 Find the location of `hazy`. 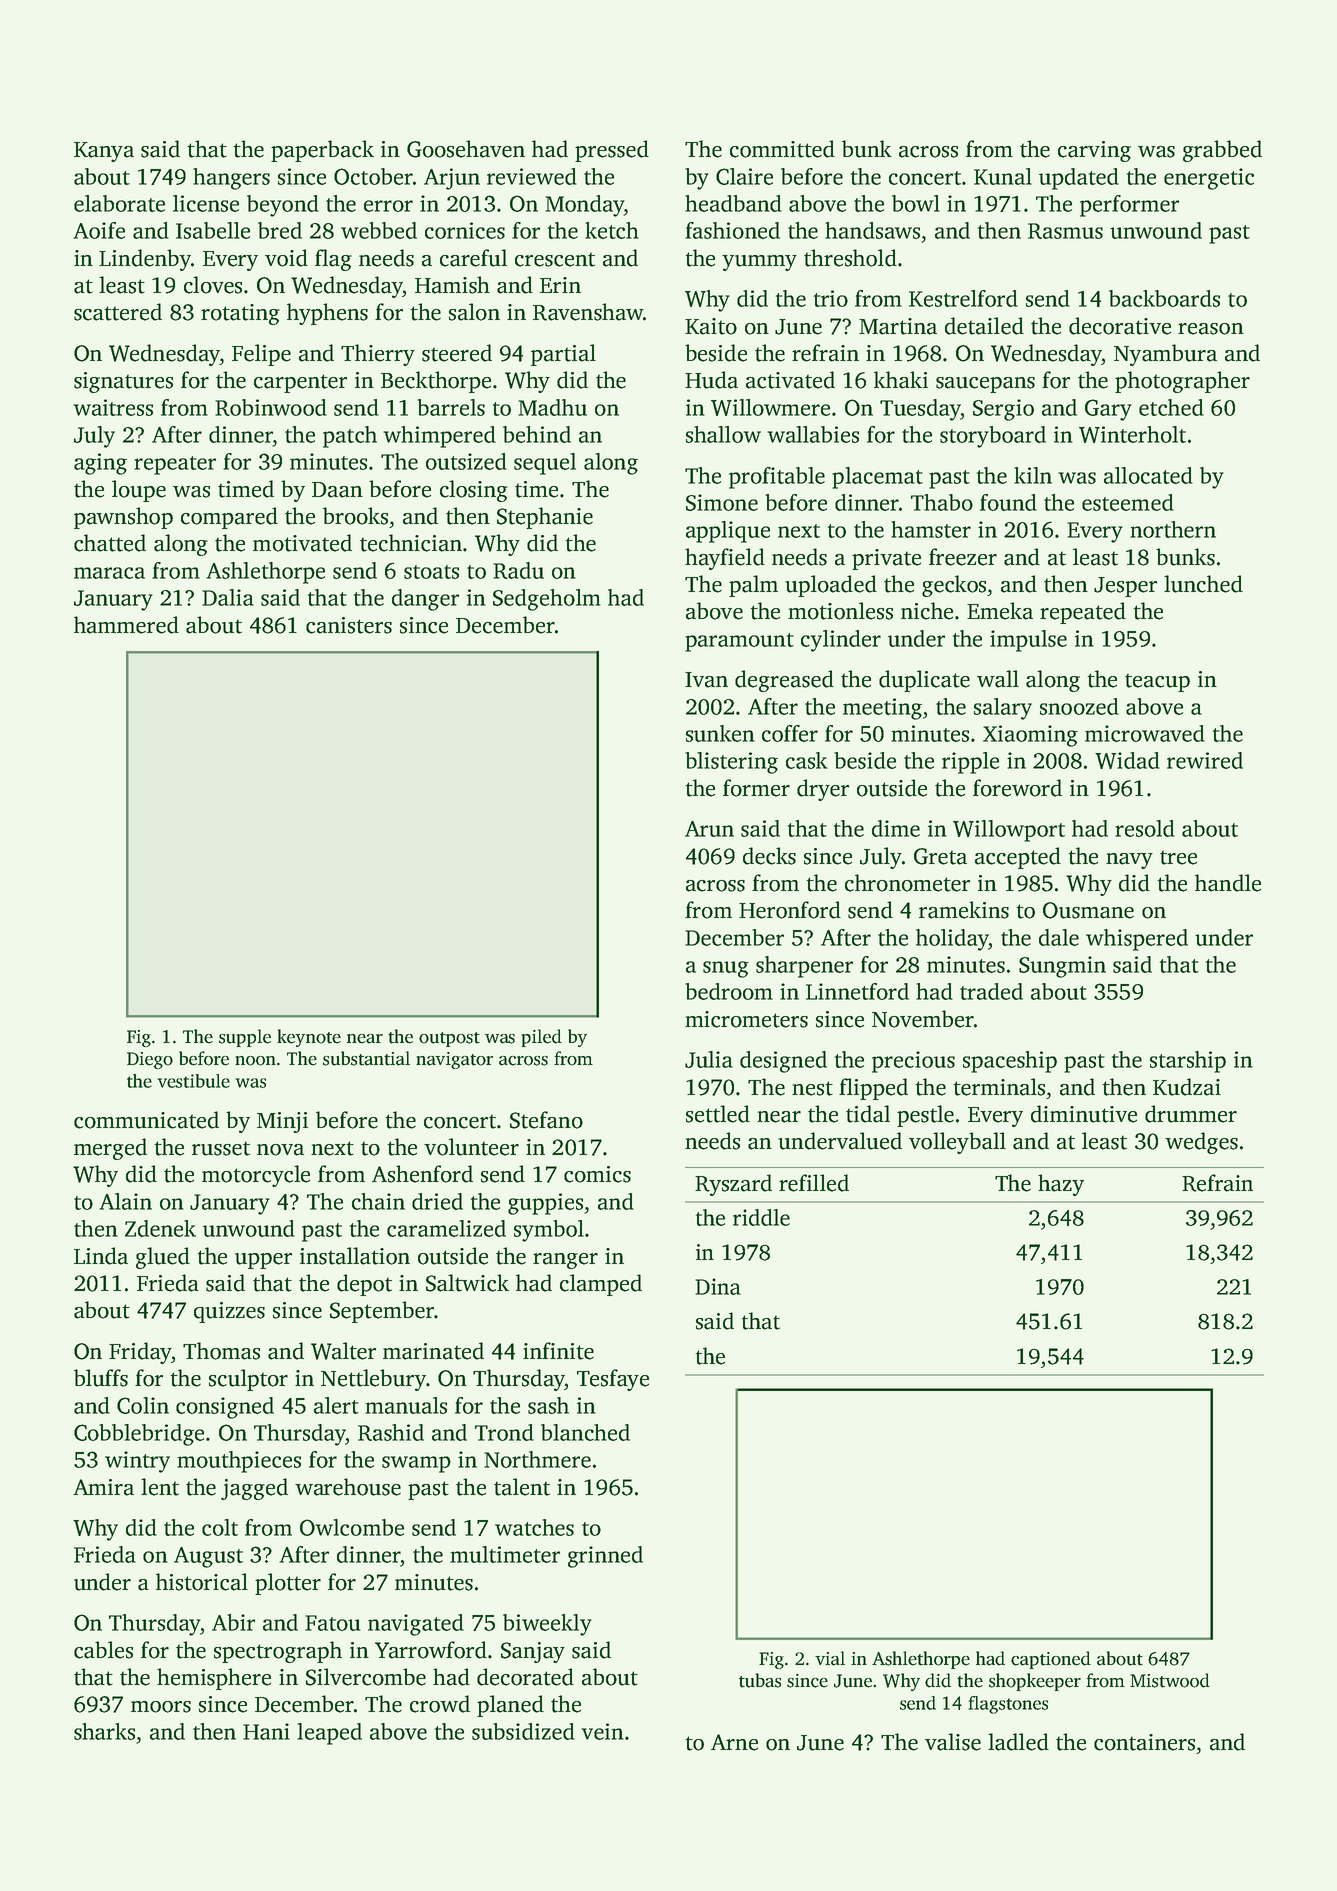

hazy is located at coordinates (1061, 1185).
